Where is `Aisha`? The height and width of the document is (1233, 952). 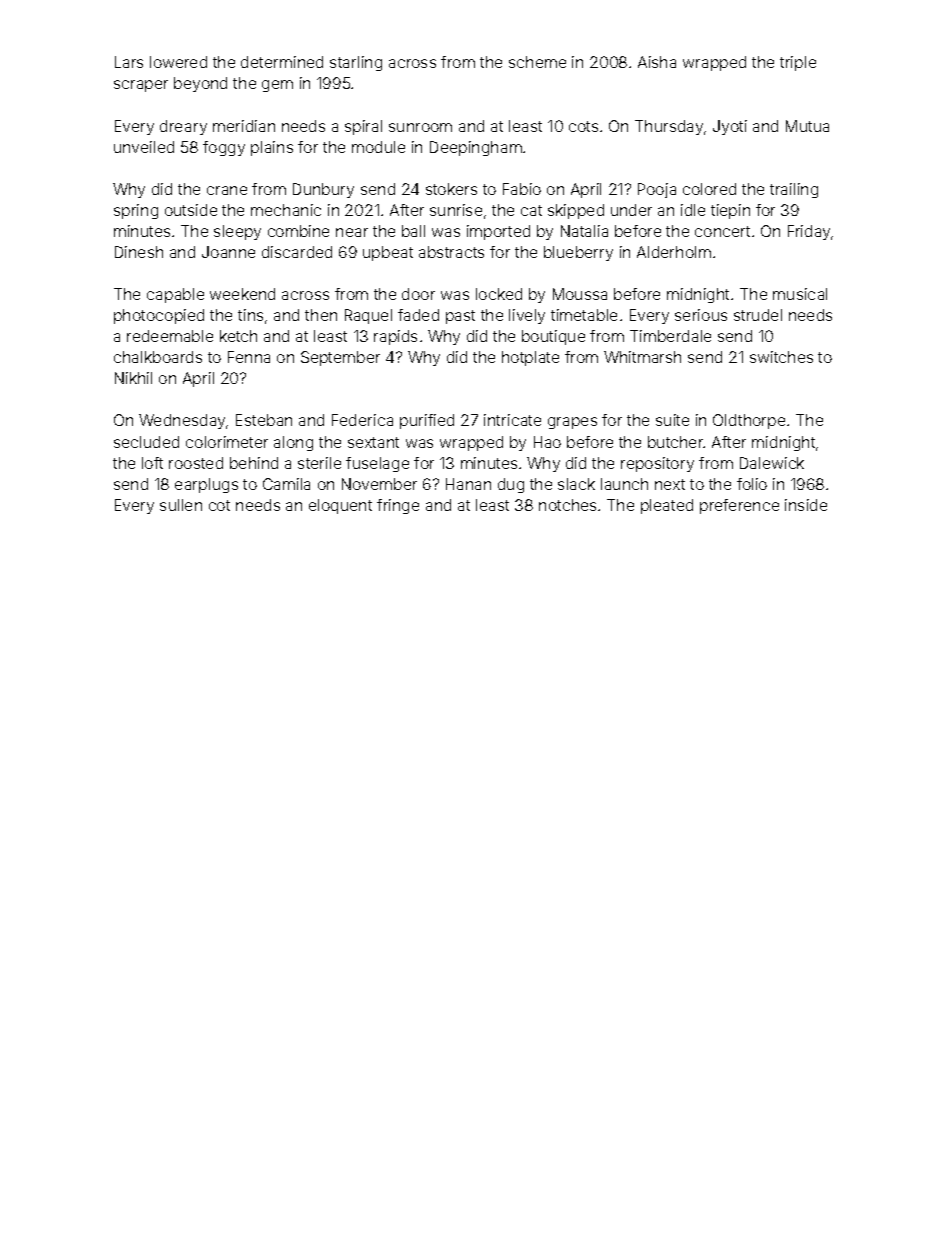
Aisha is located at coordinates (657, 62).
